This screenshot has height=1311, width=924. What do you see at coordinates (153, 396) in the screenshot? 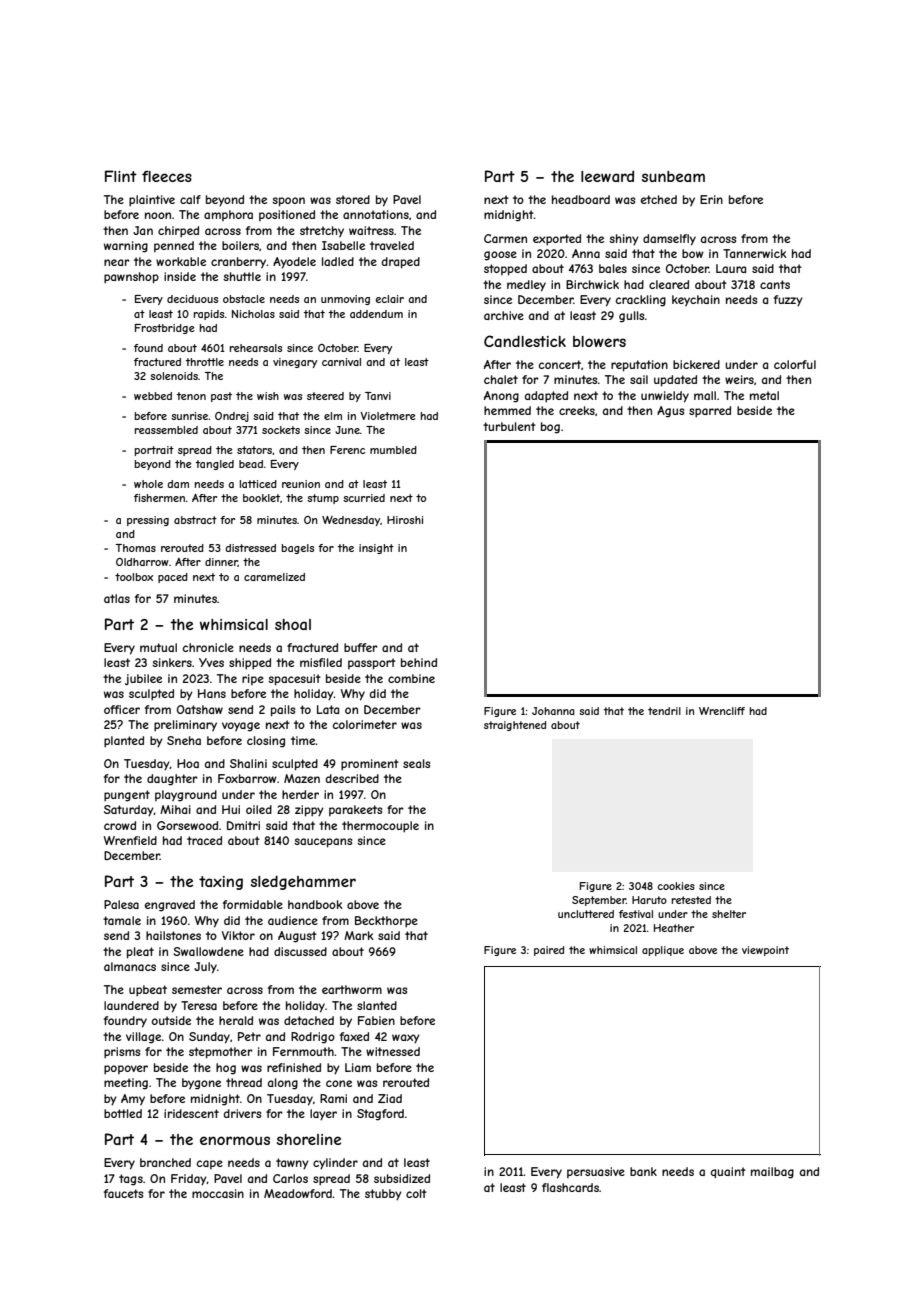
I see `webbed` at bounding box center [153, 396].
